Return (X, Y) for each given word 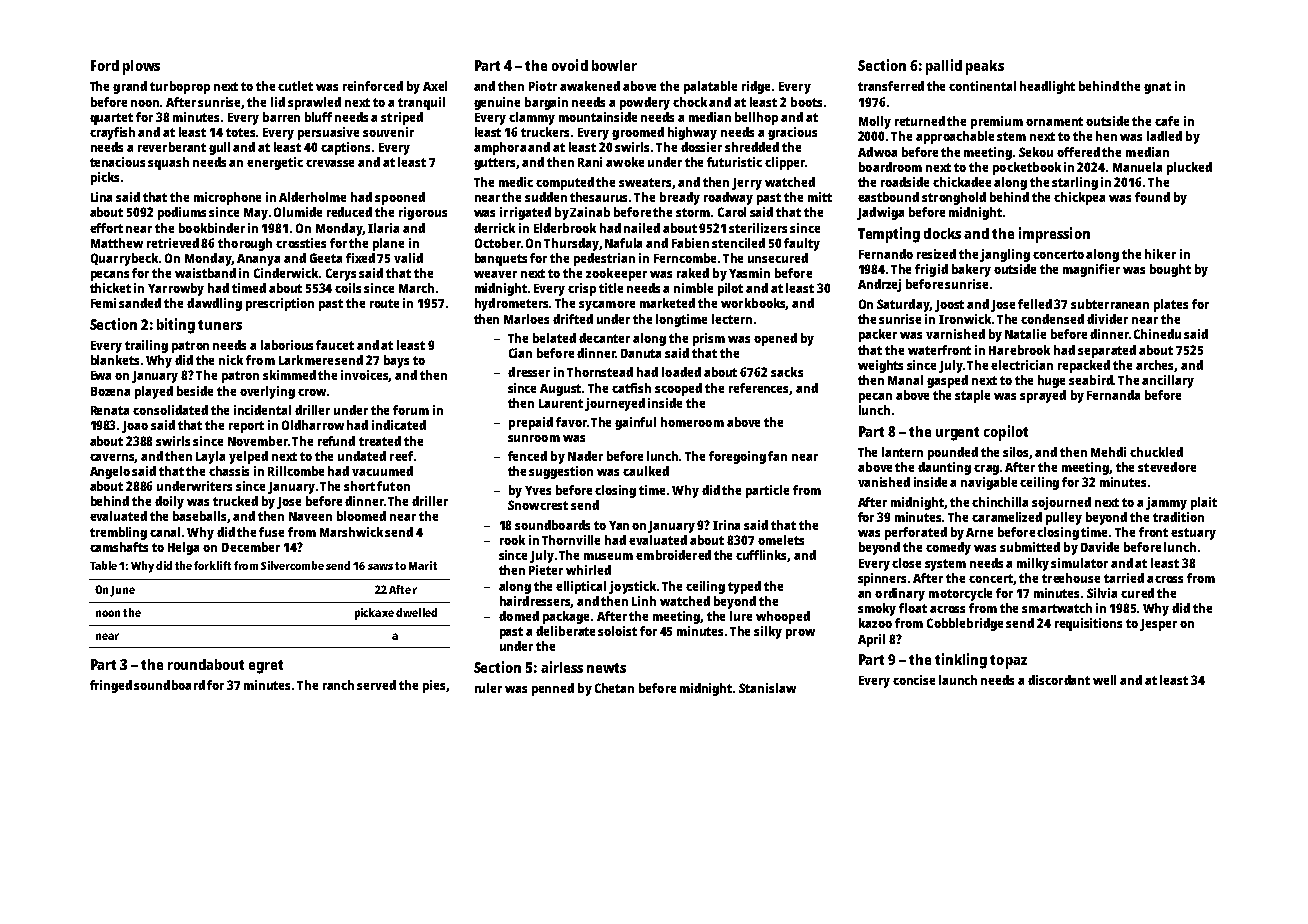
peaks (985, 67)
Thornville (571, 540)
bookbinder (212, 228)
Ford (105, 65)
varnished (955, 334)
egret (266, 667)
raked (693, 273)
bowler (614, 65)
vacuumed (382, 471)
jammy (1166, 503)
